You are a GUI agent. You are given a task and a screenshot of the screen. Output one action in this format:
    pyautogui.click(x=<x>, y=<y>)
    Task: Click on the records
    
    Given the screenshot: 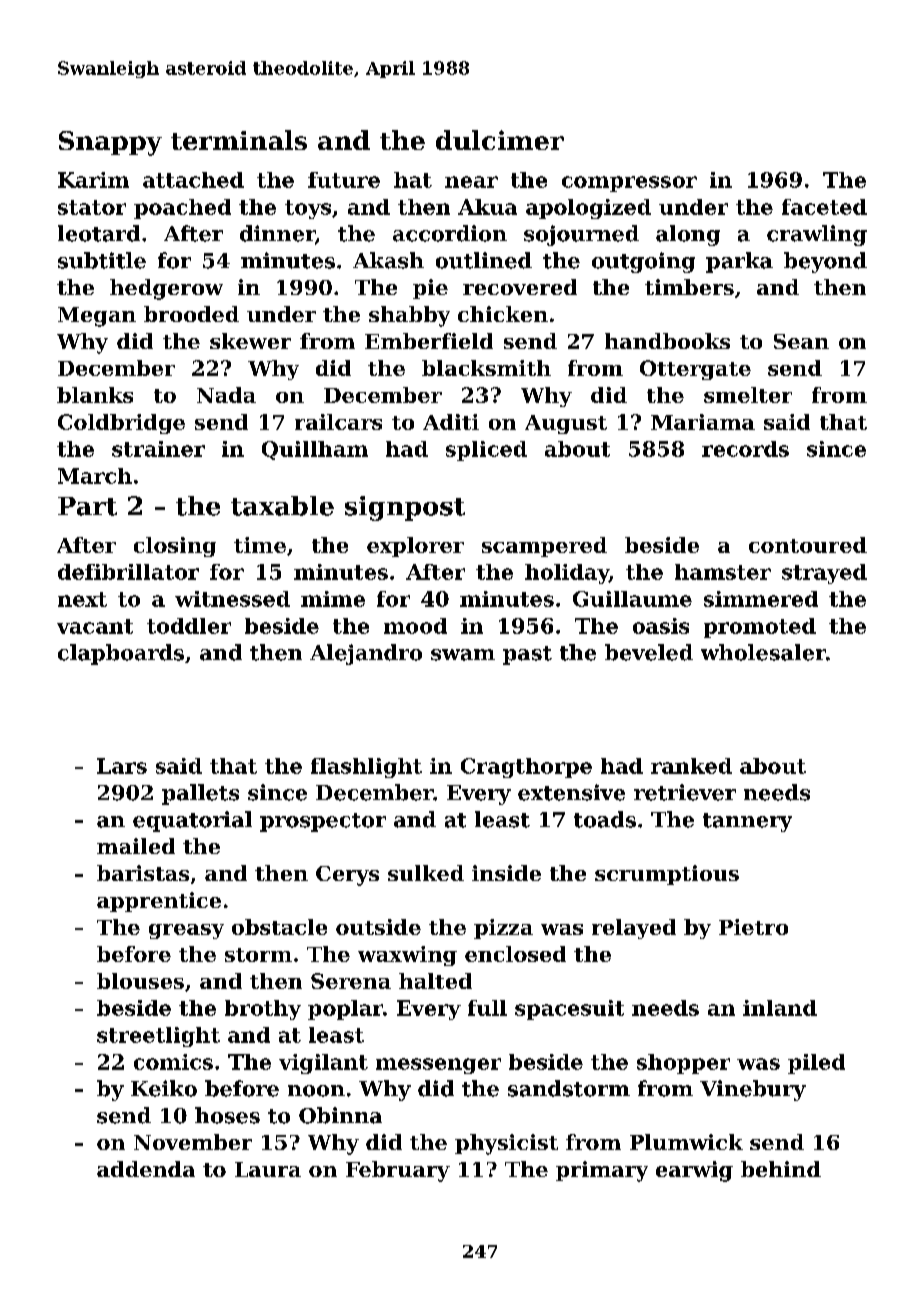 What is the action you would take?
    pyautogui.click(x=745, y=449)
